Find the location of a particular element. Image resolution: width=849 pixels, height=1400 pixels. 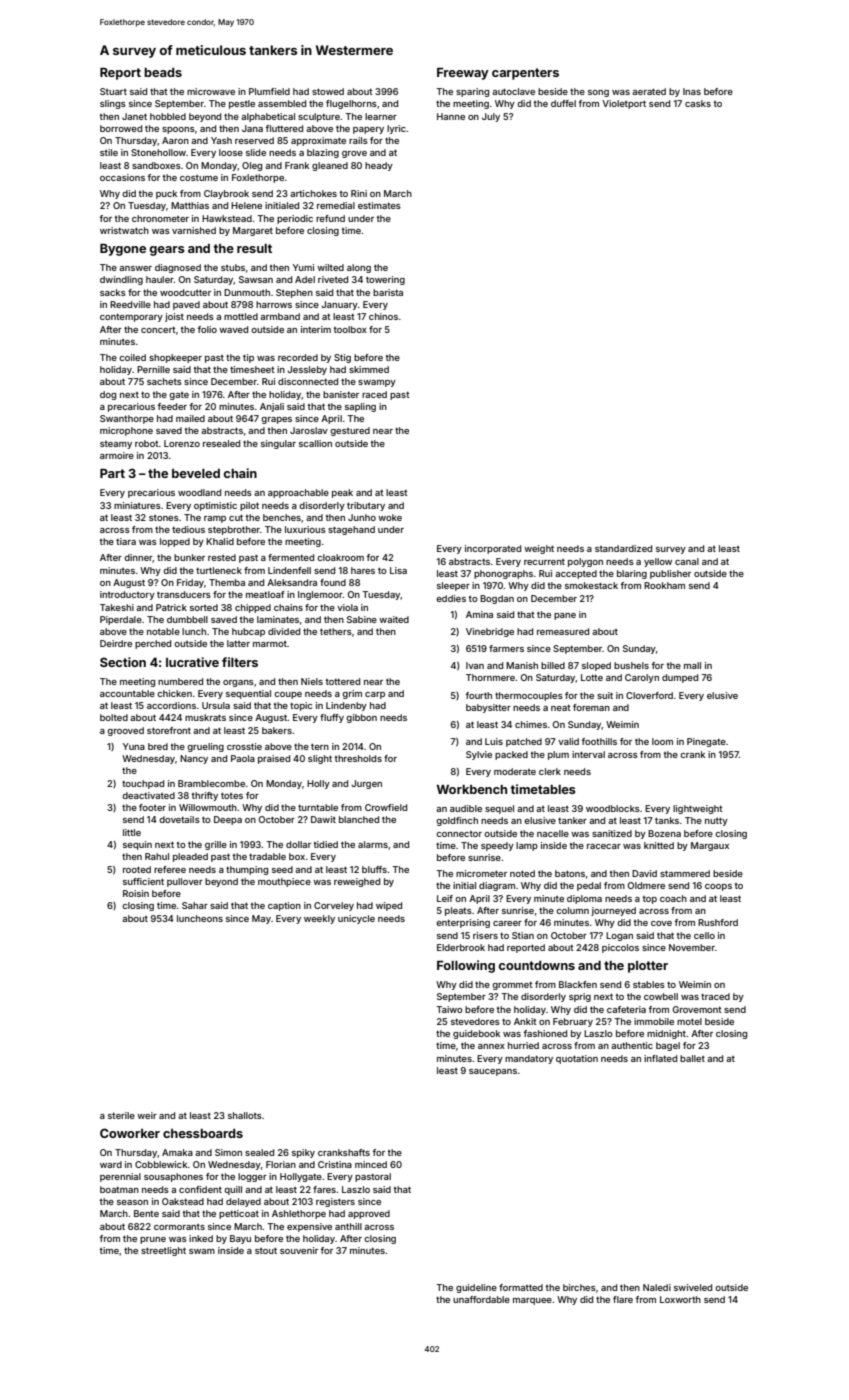

weekly is located at coordinates (319, 919).
